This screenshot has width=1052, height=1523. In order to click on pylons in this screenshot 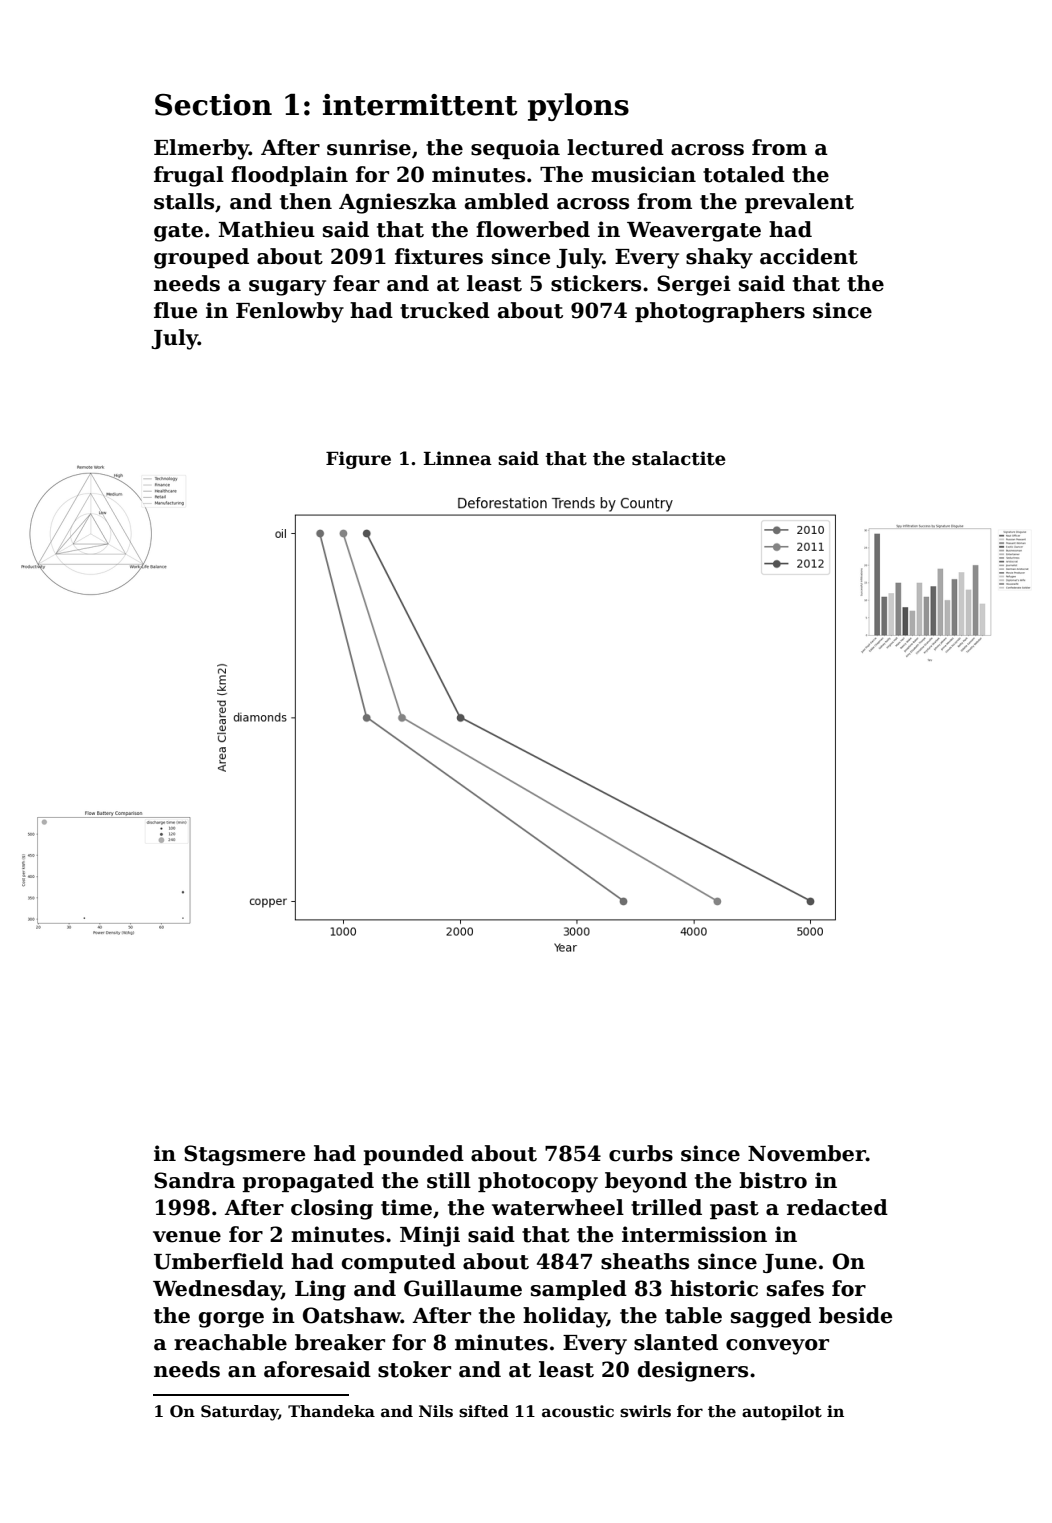, I will do `click(578, 107)`.
